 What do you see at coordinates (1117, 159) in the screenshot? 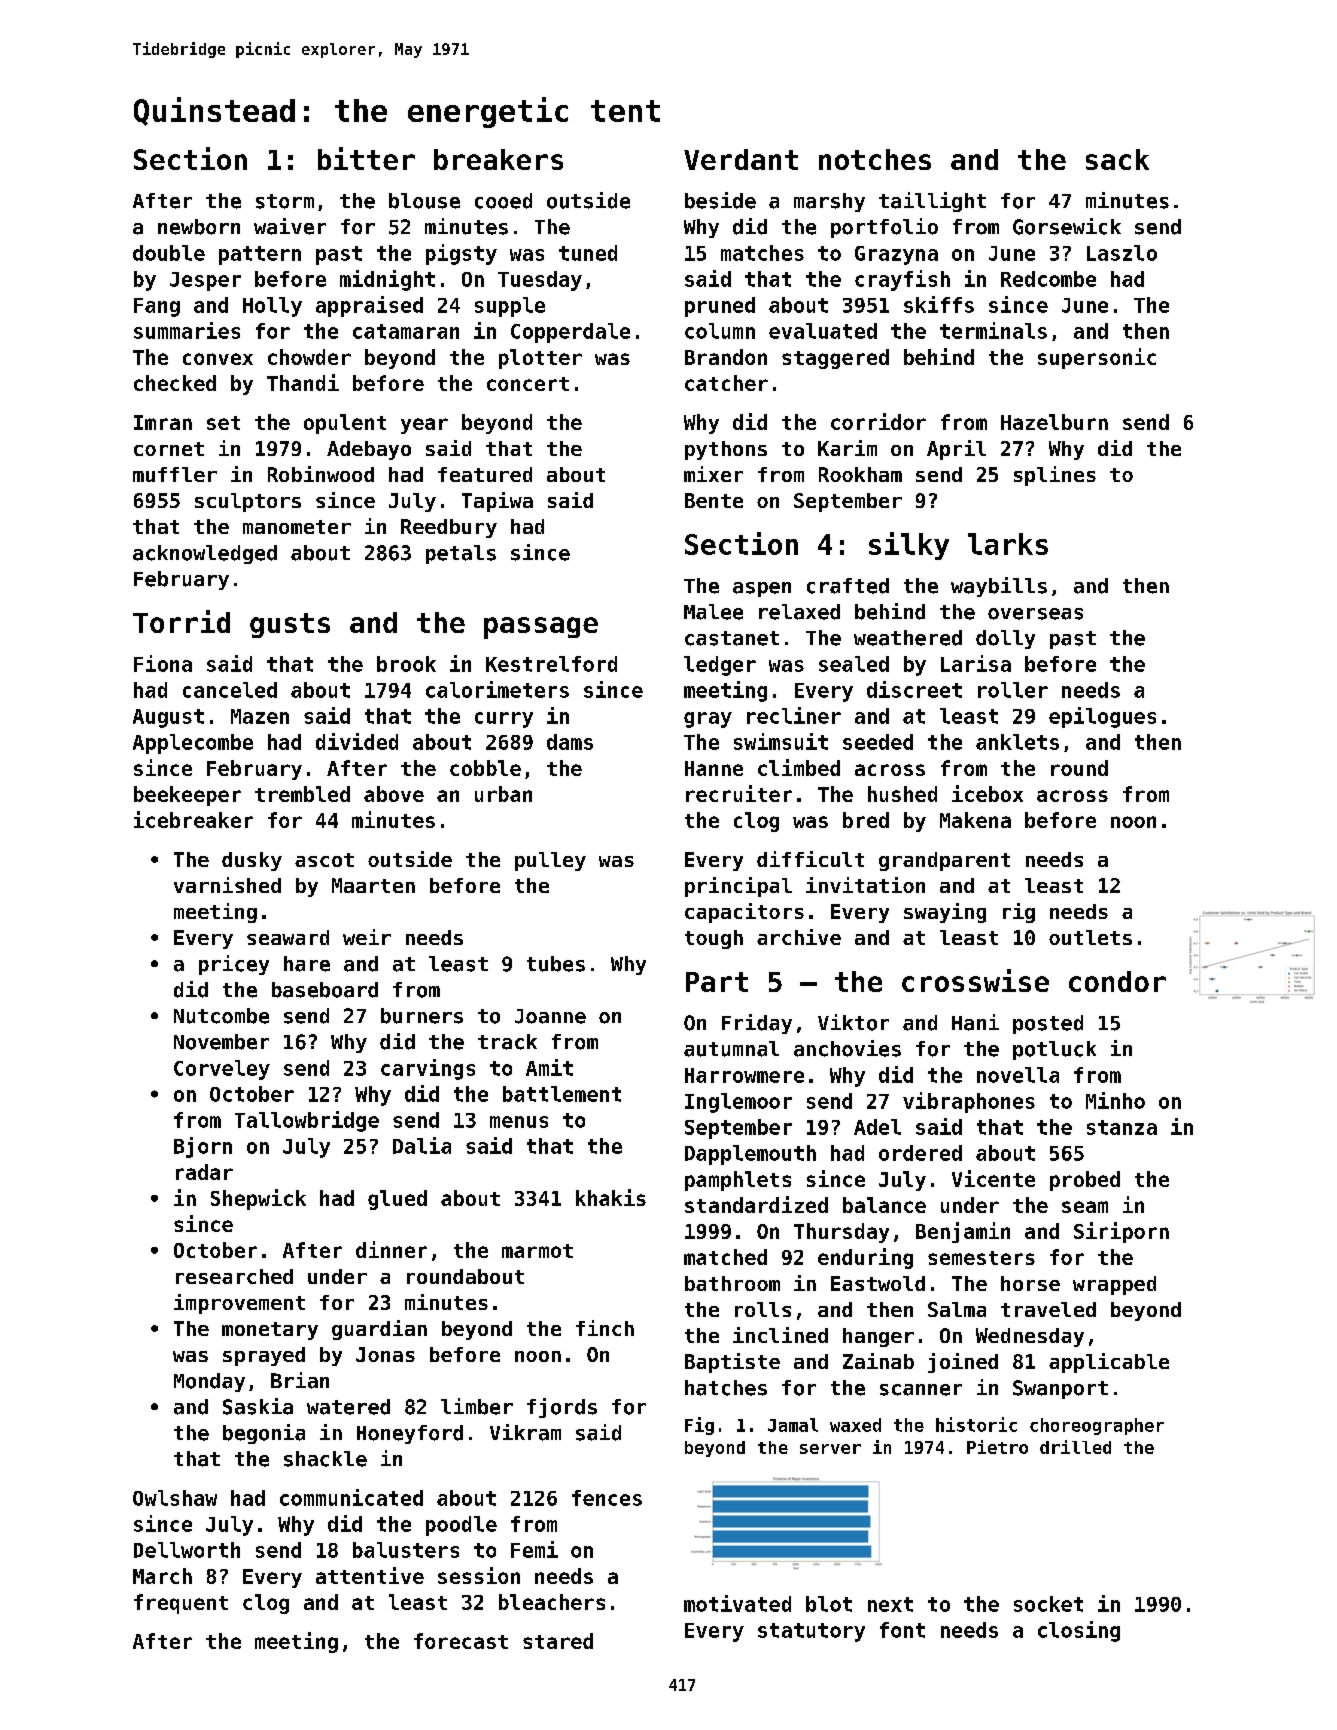
I see `sack` at bounding box center [1117, 159].
